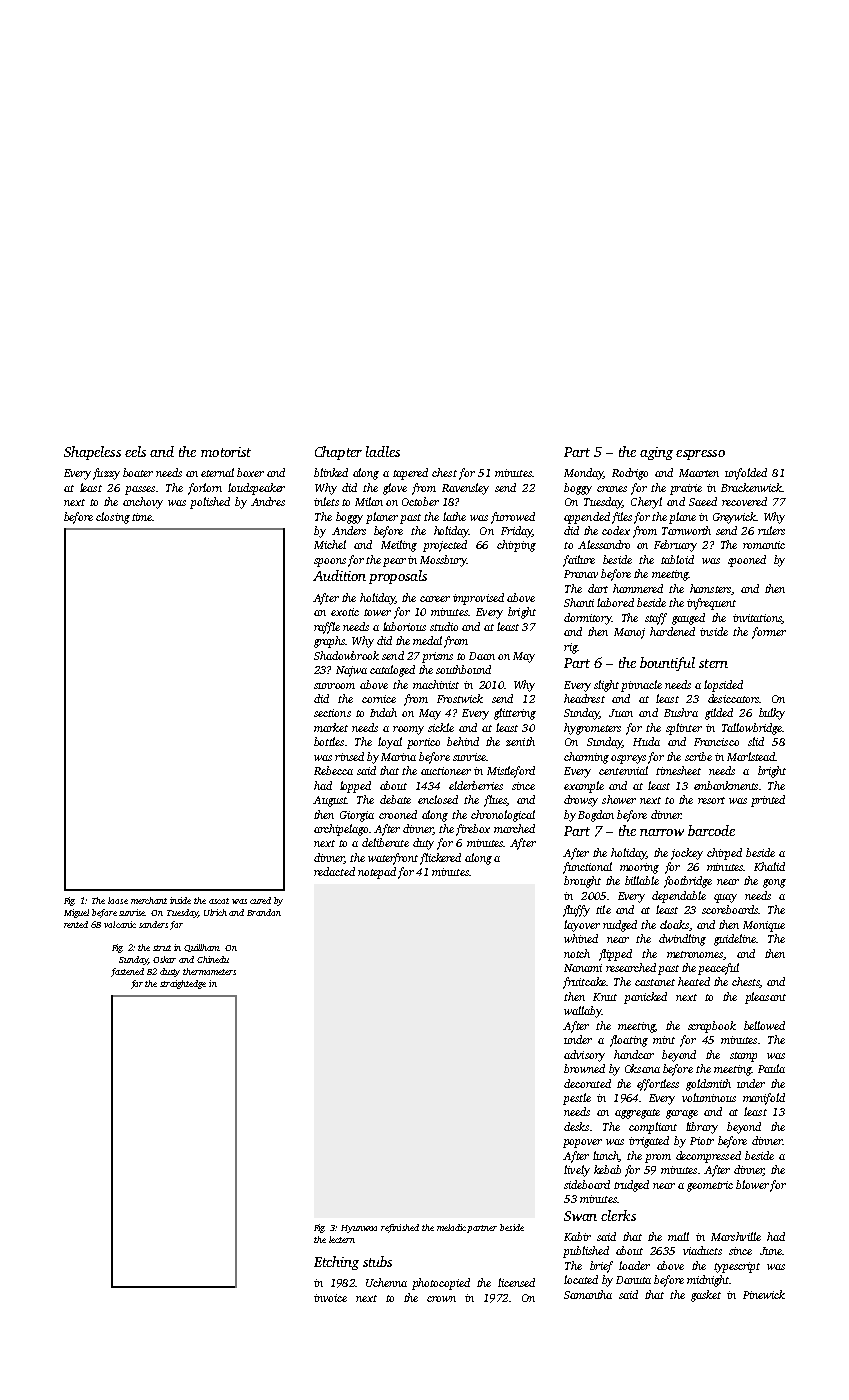  Describe the element at coordinates (92, 453) in the document. I see `Shapeless` at that location.
